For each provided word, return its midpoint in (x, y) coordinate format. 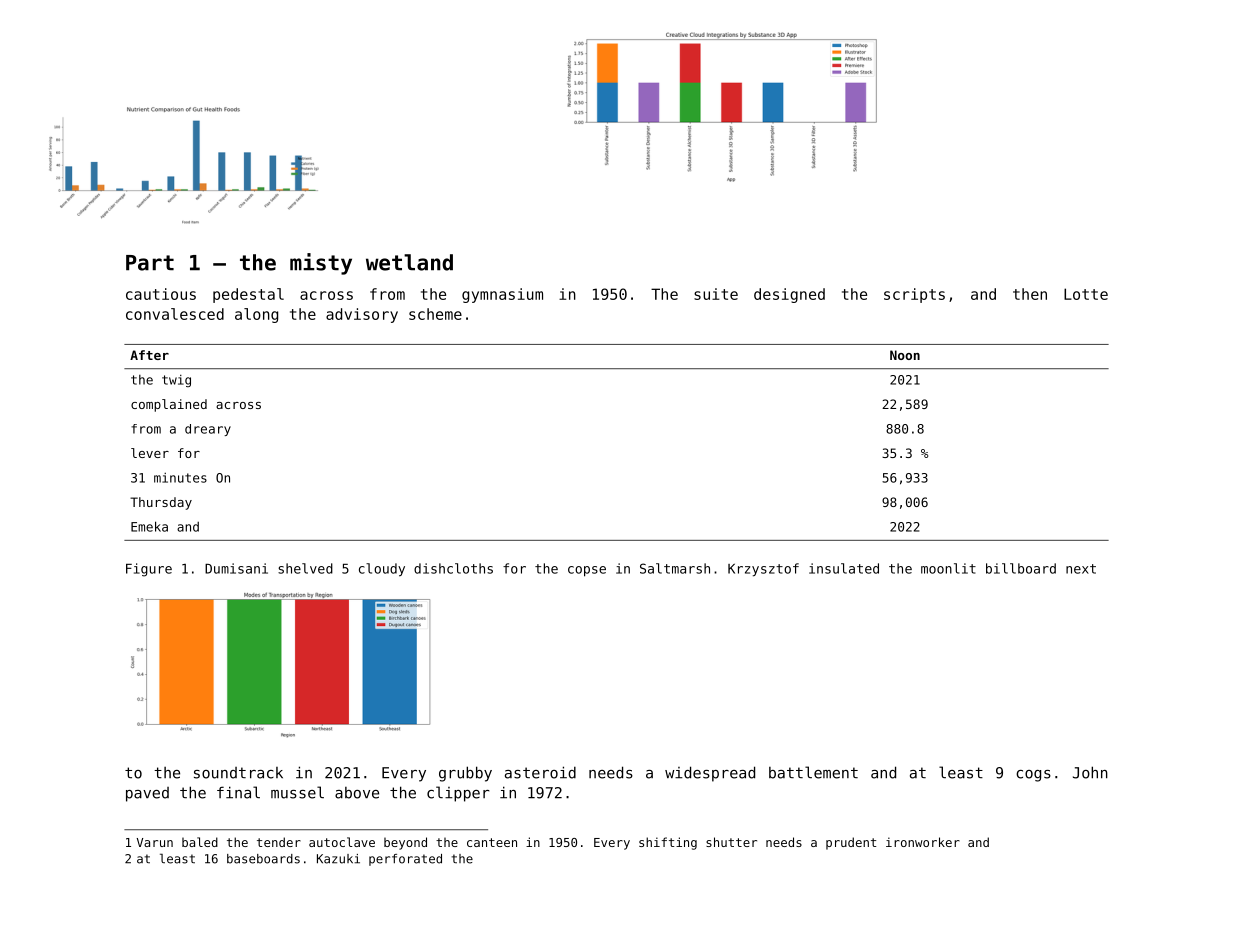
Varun (155, 842)
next (1081, 569)
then (1030, 294)
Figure (149, 570)
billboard (1021, 568)
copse (587, 571)
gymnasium (502, 295)
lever (150, 453)
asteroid (540, 772)
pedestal (248, 295)
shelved (305, 568)
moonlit (948, 568)
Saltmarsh (675, 568)
